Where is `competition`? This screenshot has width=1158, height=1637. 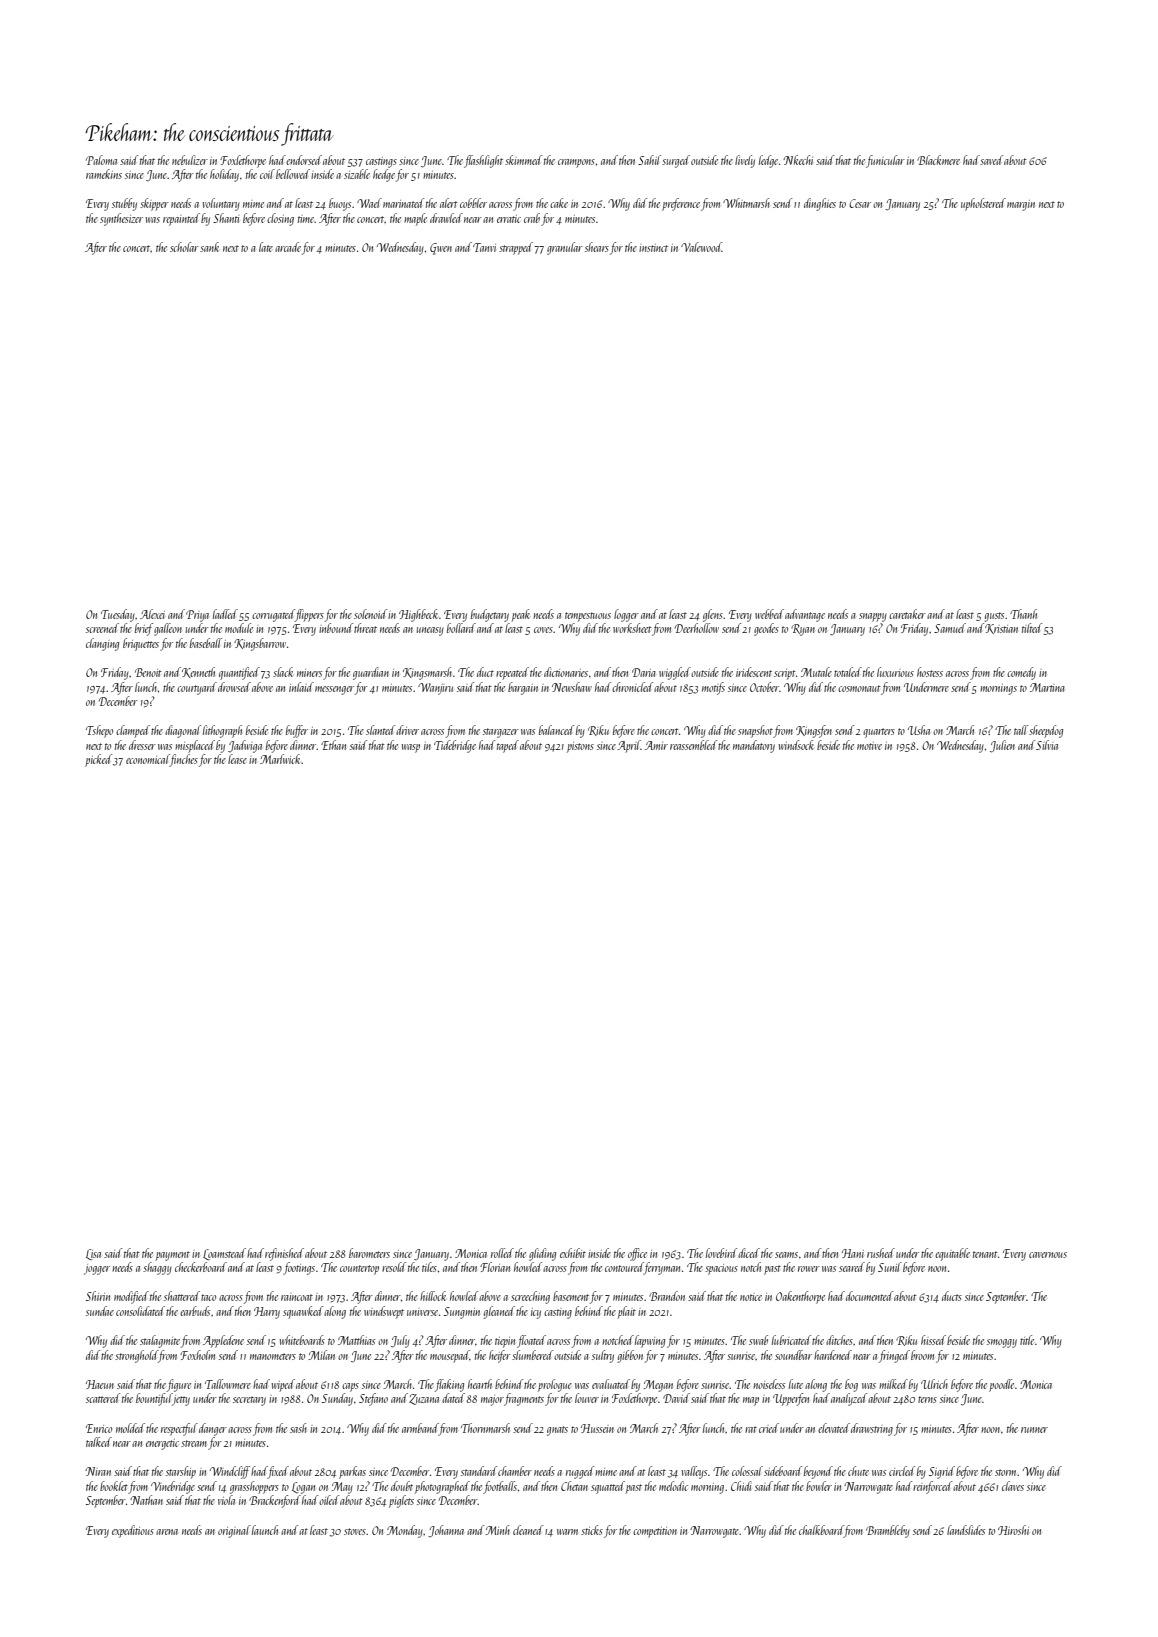
competition is located at coordinates (655, 1532).
